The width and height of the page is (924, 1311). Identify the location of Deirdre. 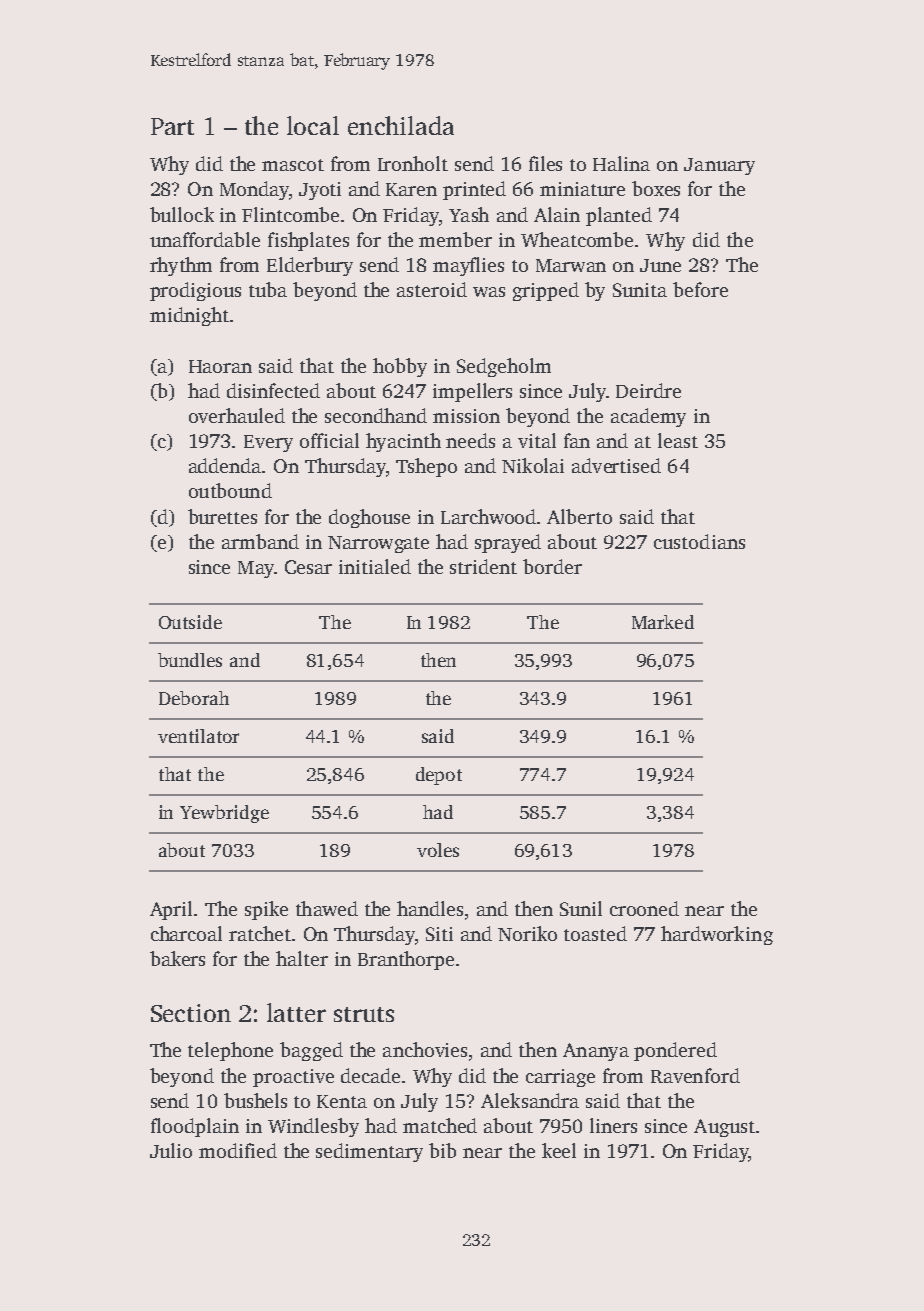
(648, 390).
